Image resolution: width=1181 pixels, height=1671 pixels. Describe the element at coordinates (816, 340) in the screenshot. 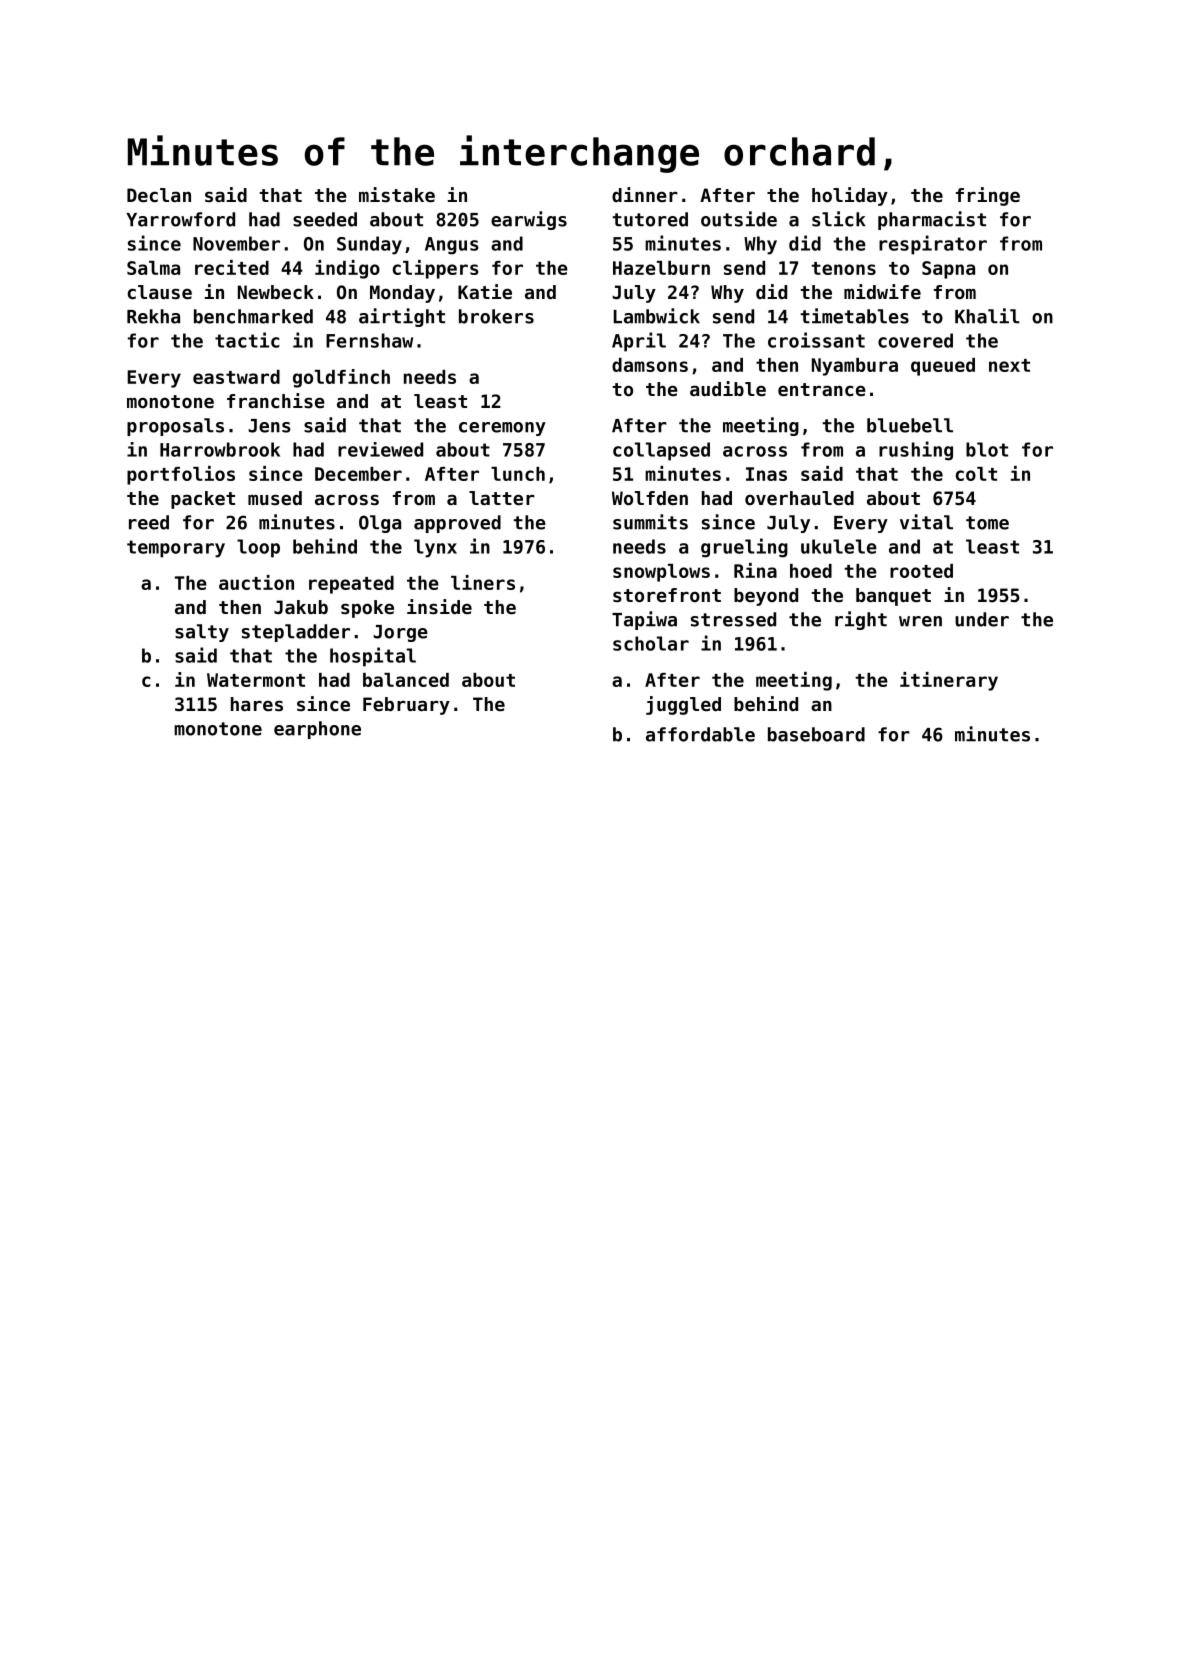

I see `croissant` at that location.
